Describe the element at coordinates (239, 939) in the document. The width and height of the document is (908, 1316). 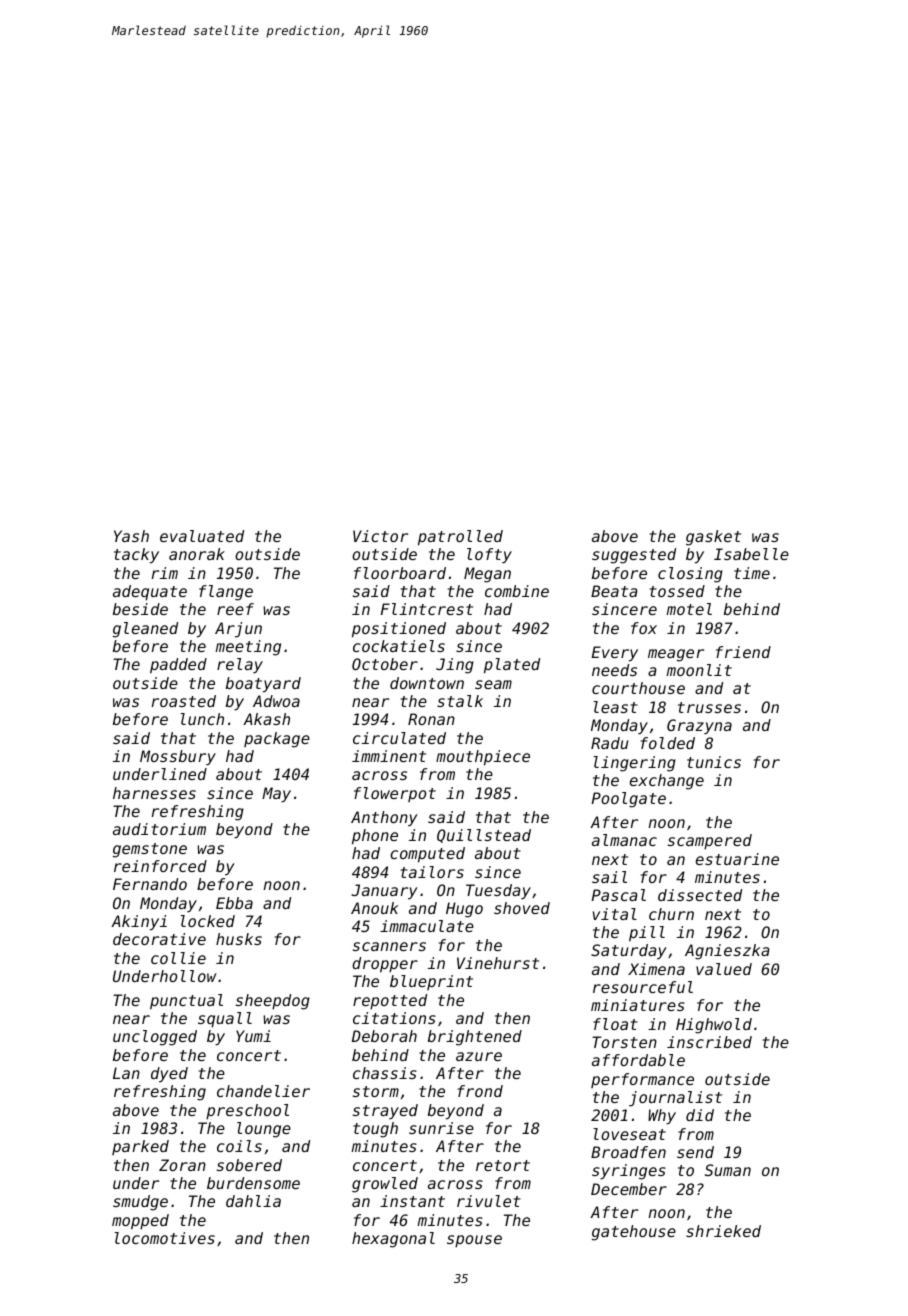
I see `husks` at that location.
